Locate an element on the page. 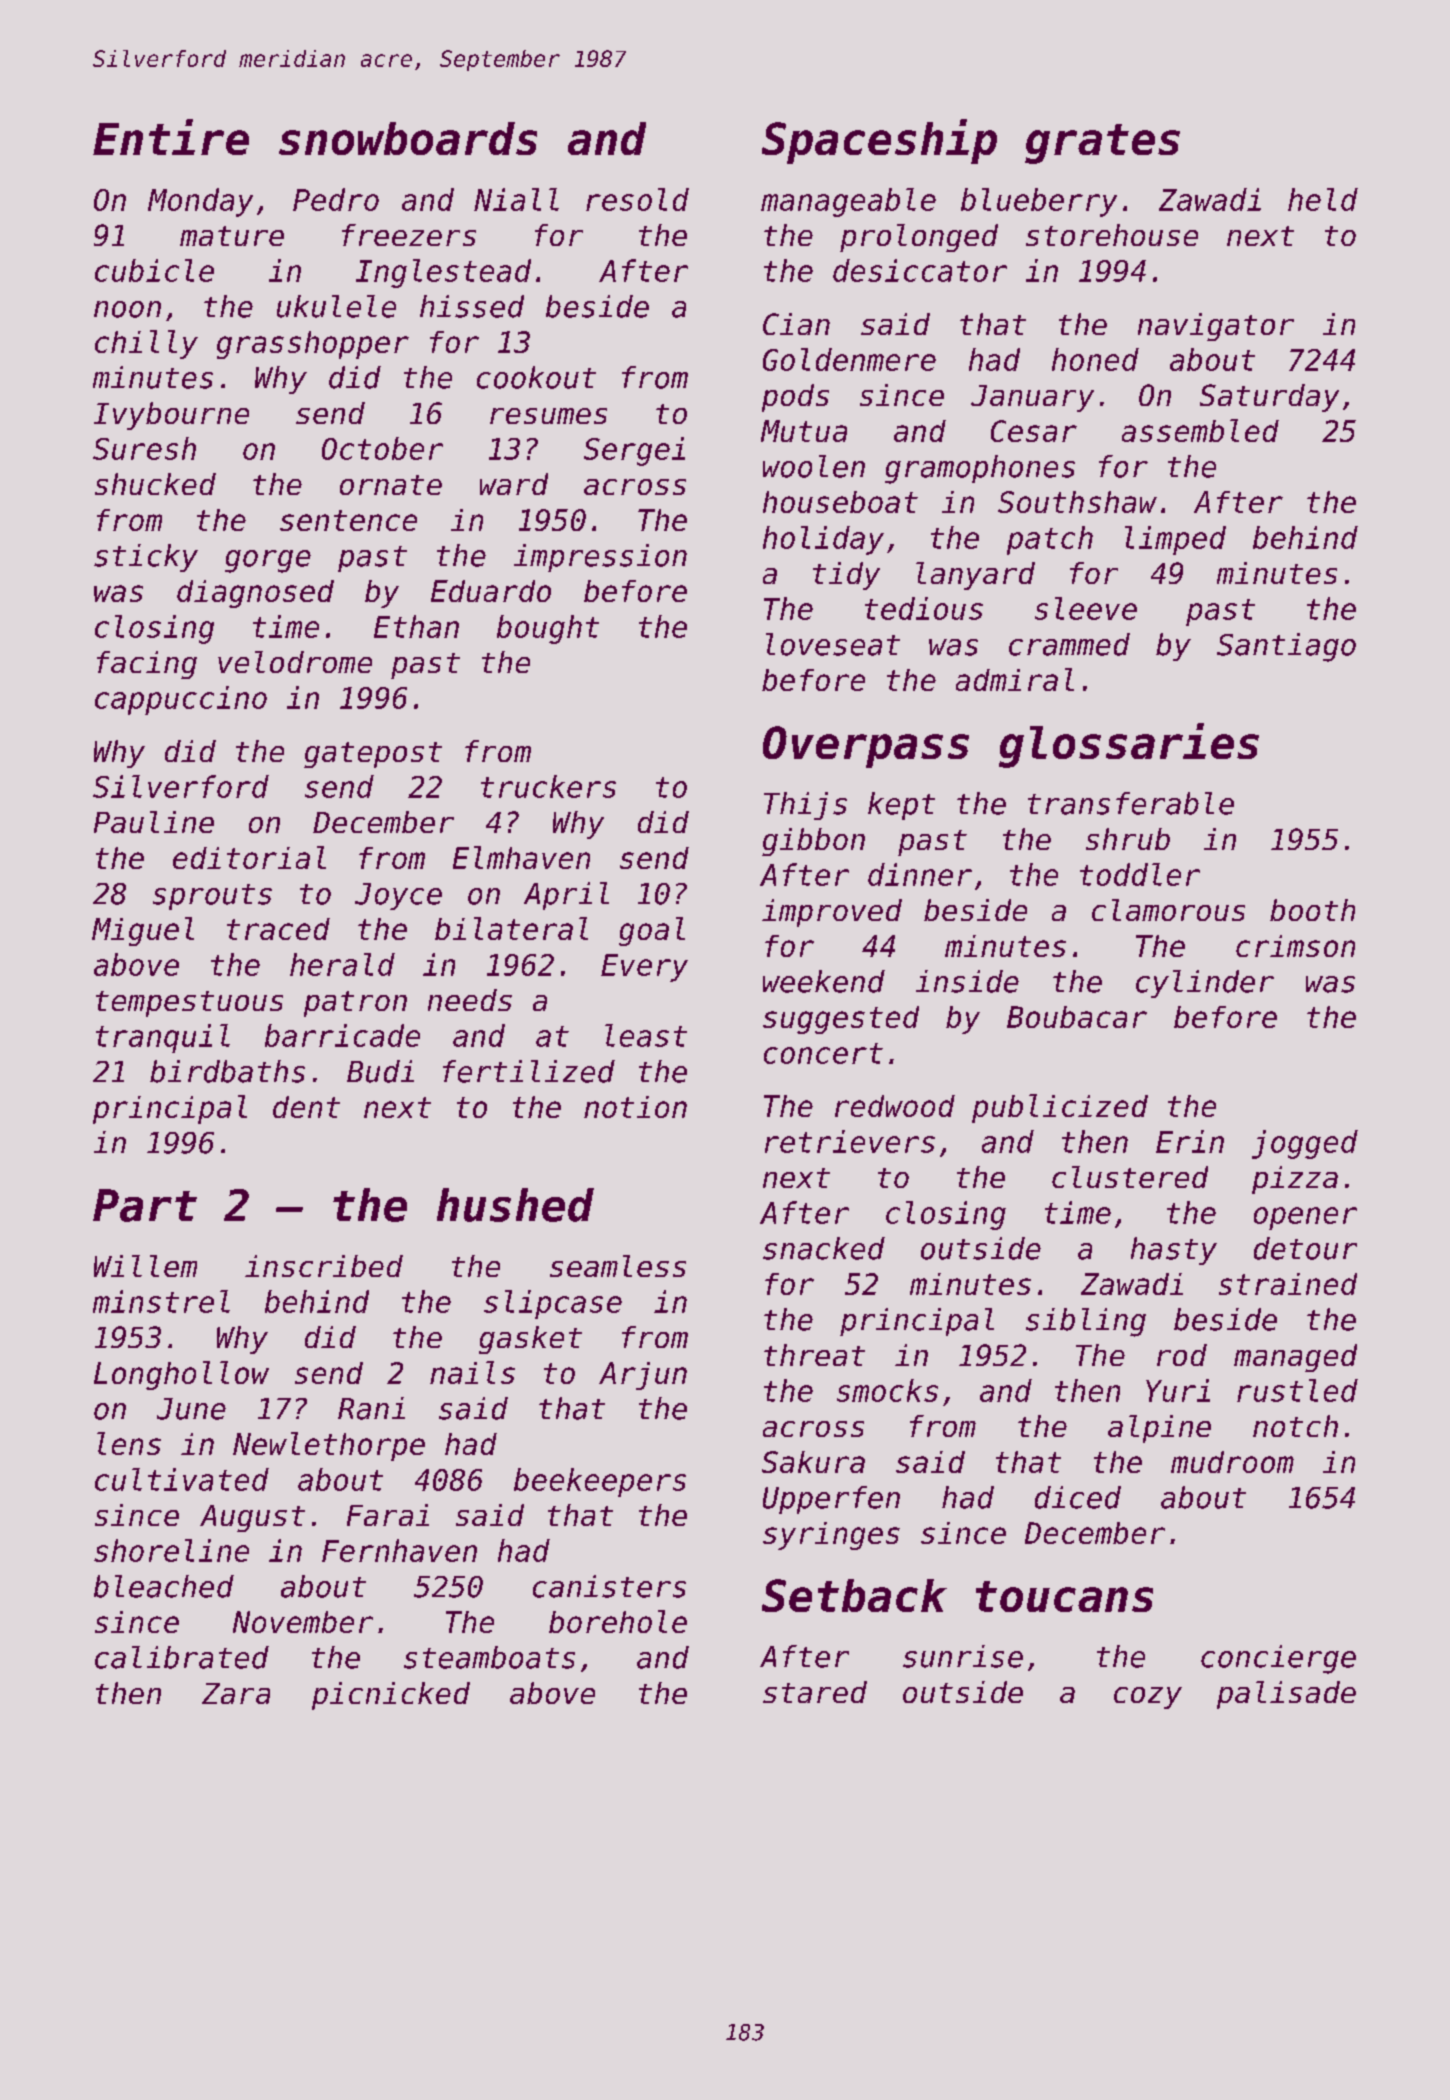 This document has height=2100, width=1450. crimson is located at coordinates (1295, 946).
